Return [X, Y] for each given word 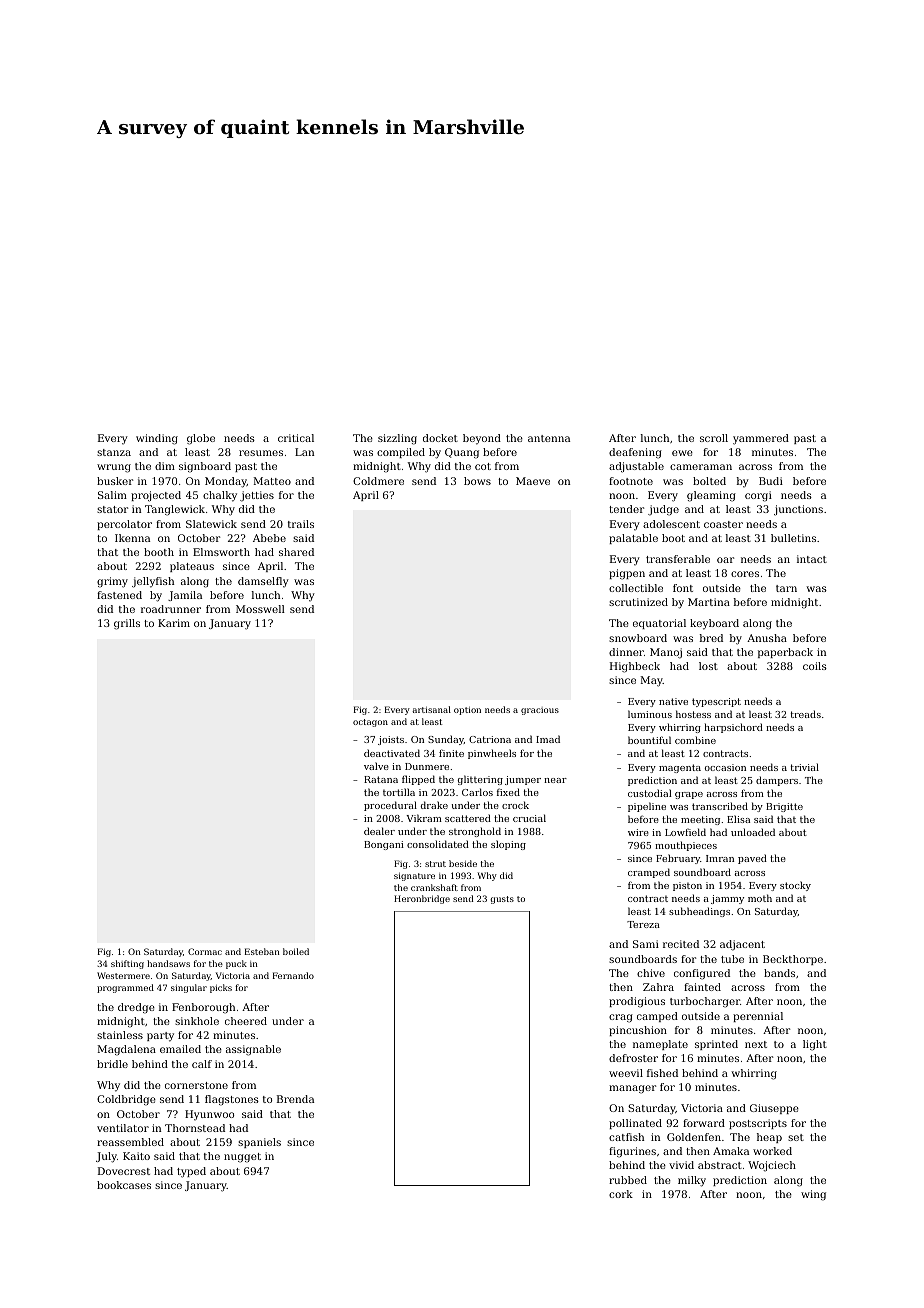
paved [752, 859]
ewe [682, 453]
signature [414, 876]
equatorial [659, 624]
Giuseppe [774, 1109]
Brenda [295, 1099]
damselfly [263, 582]
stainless [120, 1035]
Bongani [384, 845]
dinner [626, 652]
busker [115, 481]
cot [483, 466]
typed [191, 1172]
